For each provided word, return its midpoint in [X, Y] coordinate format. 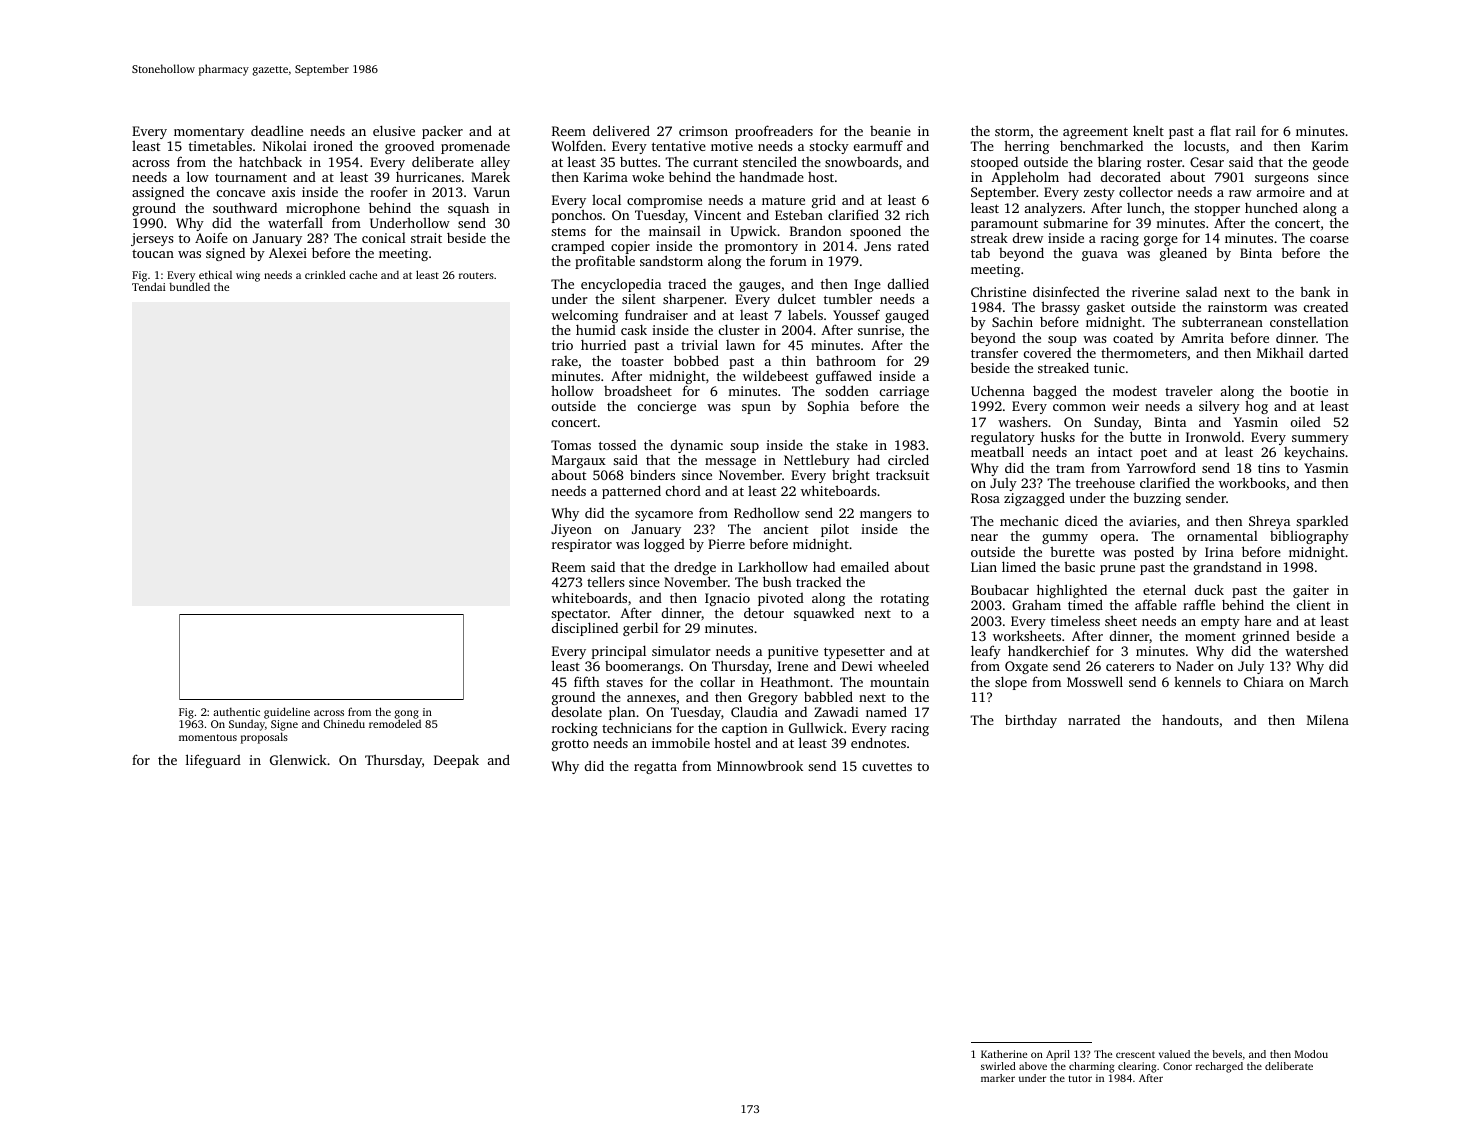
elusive [394, 130]
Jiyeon [571, 530]
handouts [1190, 719]
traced [687, 284]
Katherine [1004, 1054]
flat [1220, 130]
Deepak [456, 761]
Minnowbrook [760, 765]
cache [363, 275]
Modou [1311, 1054]
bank [1315, 291]
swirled [998, 1066]
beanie [890, 131]
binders [652, 474]
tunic [1109, 368]
